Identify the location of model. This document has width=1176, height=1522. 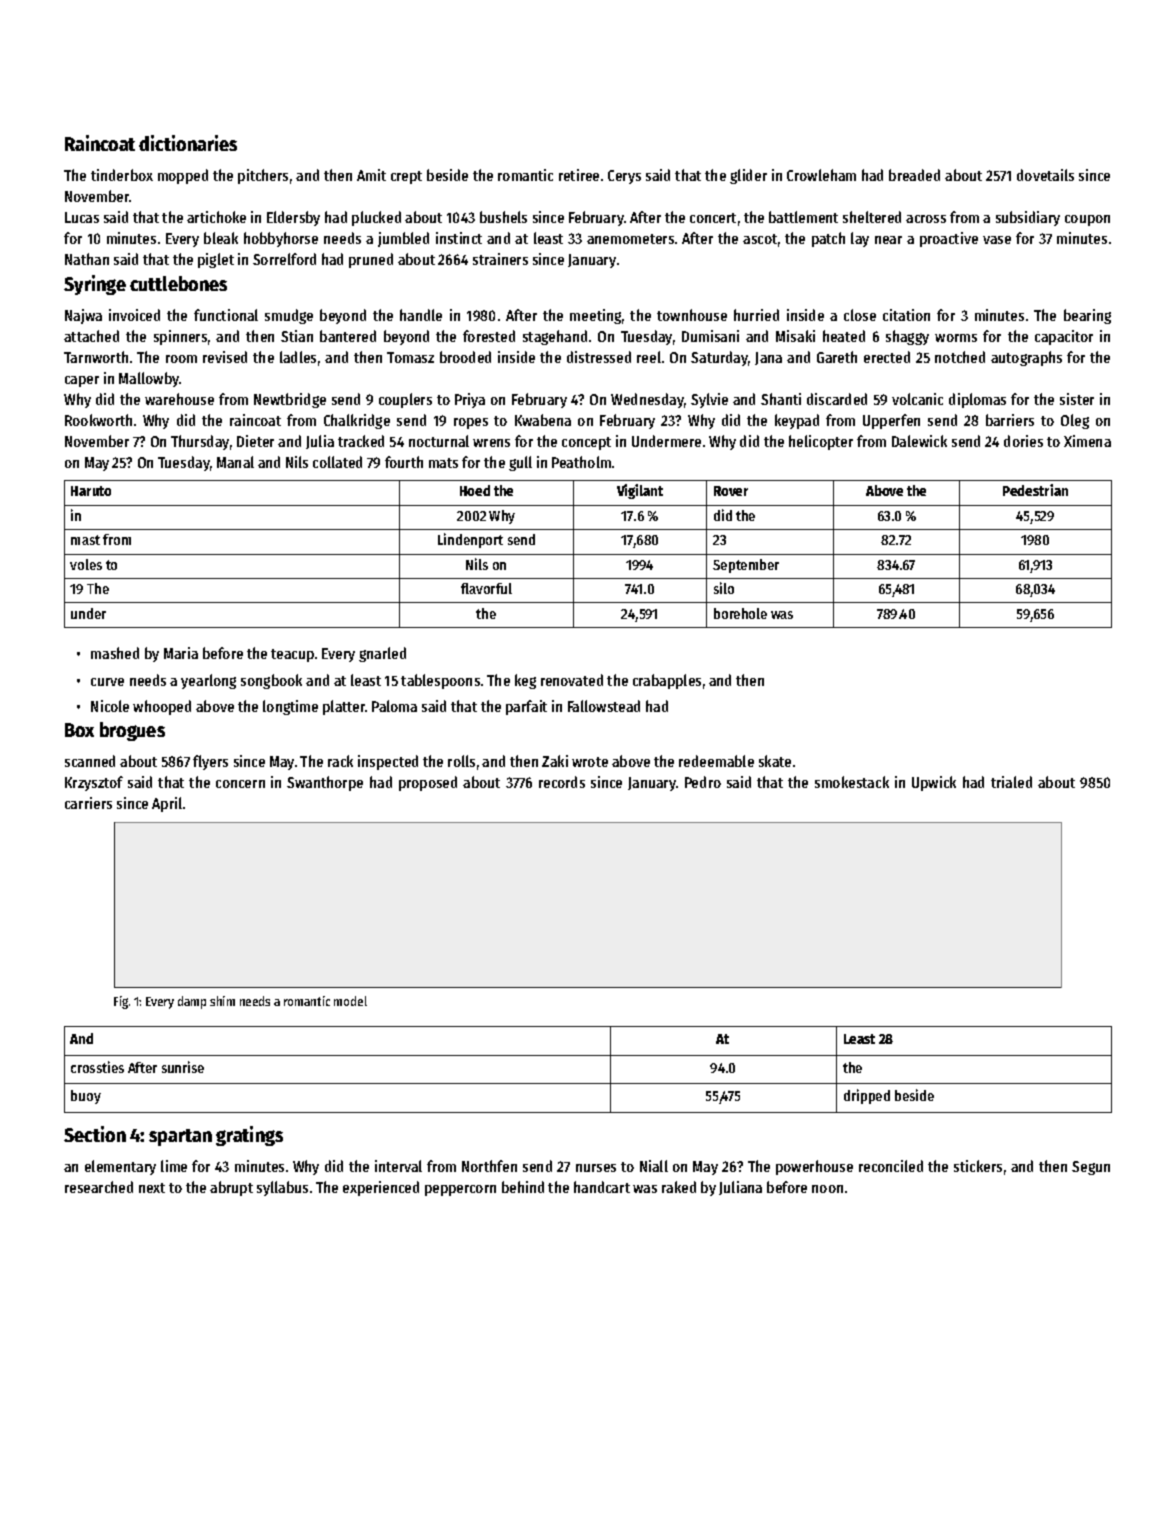
(350, 1001).
